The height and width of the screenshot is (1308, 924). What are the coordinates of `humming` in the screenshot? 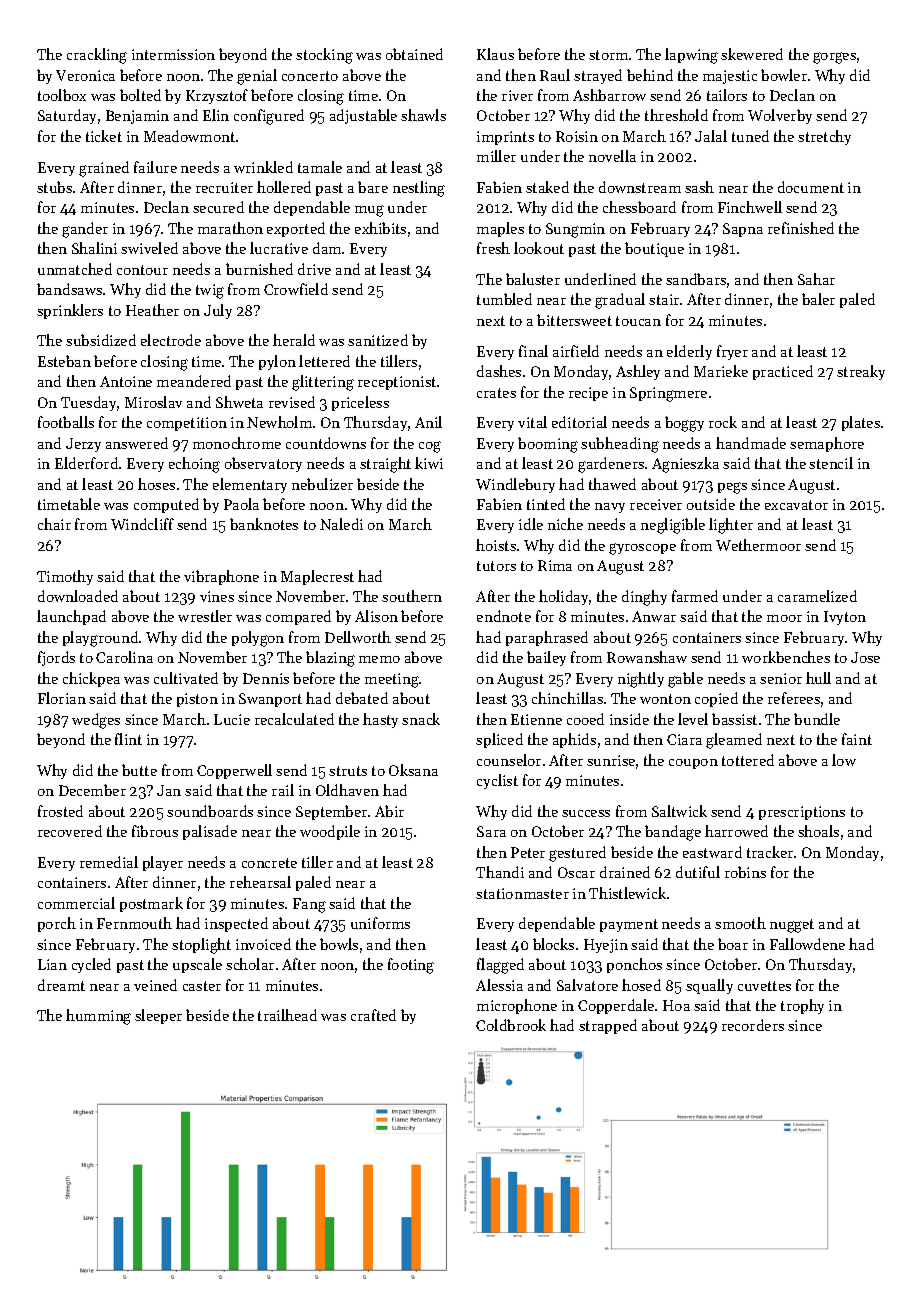 It's located at (98, 1017).
